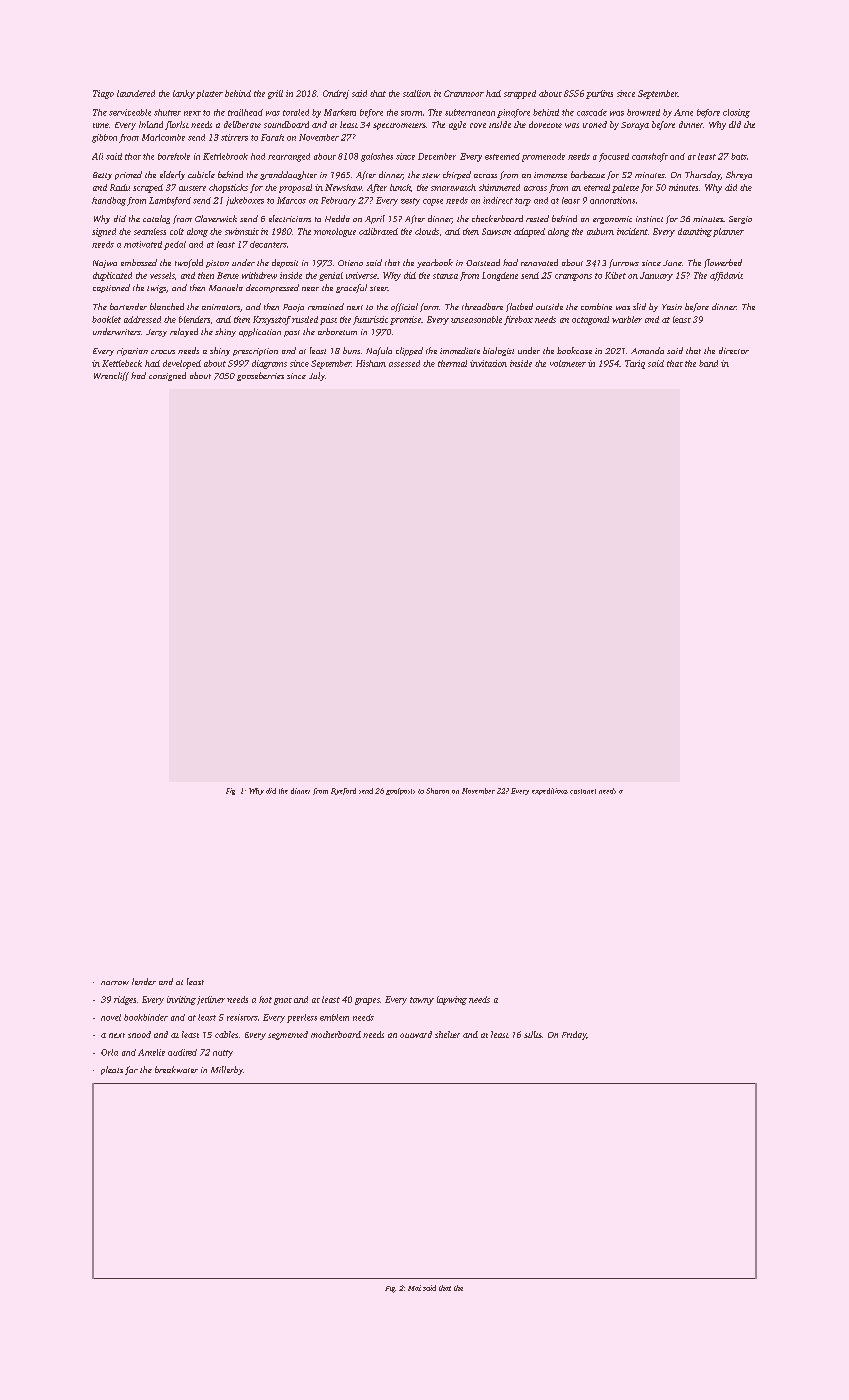 The height and width of the screenshot is (1400, 849). What do you see at coordinates (217, 264) in the screenshot?
I see `piston` at bounding box center [217, 264].
